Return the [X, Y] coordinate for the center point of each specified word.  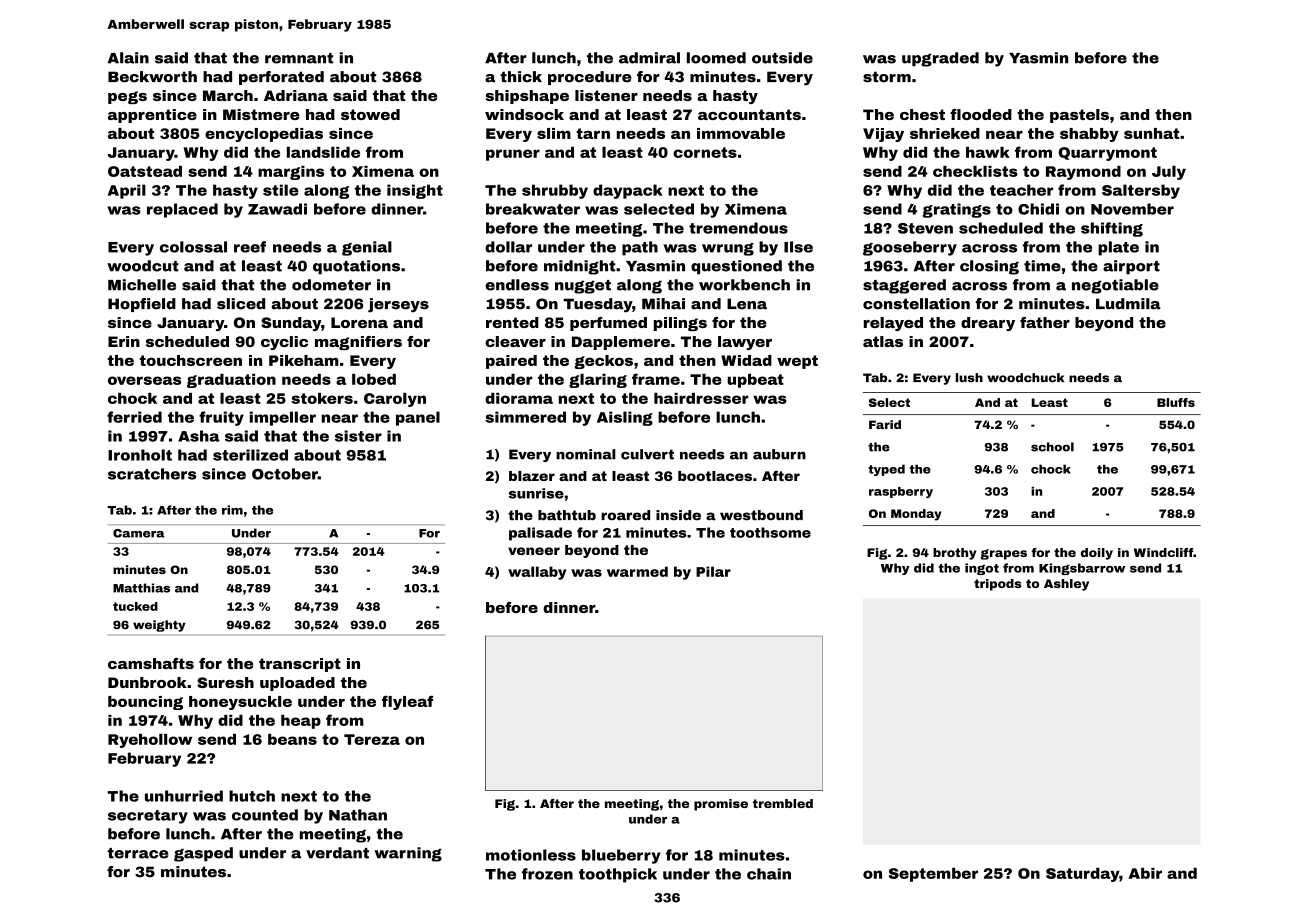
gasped [203, 854]
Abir [1145, 873]
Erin [124, 341]
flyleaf [407, 702]
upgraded [940, 59]
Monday [916, 515]
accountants [749, 114]
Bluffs [1176, 402]
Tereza [372, 739]
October [285, 474]
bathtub [567, 515]
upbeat [755, 381]
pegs [127, 97]
